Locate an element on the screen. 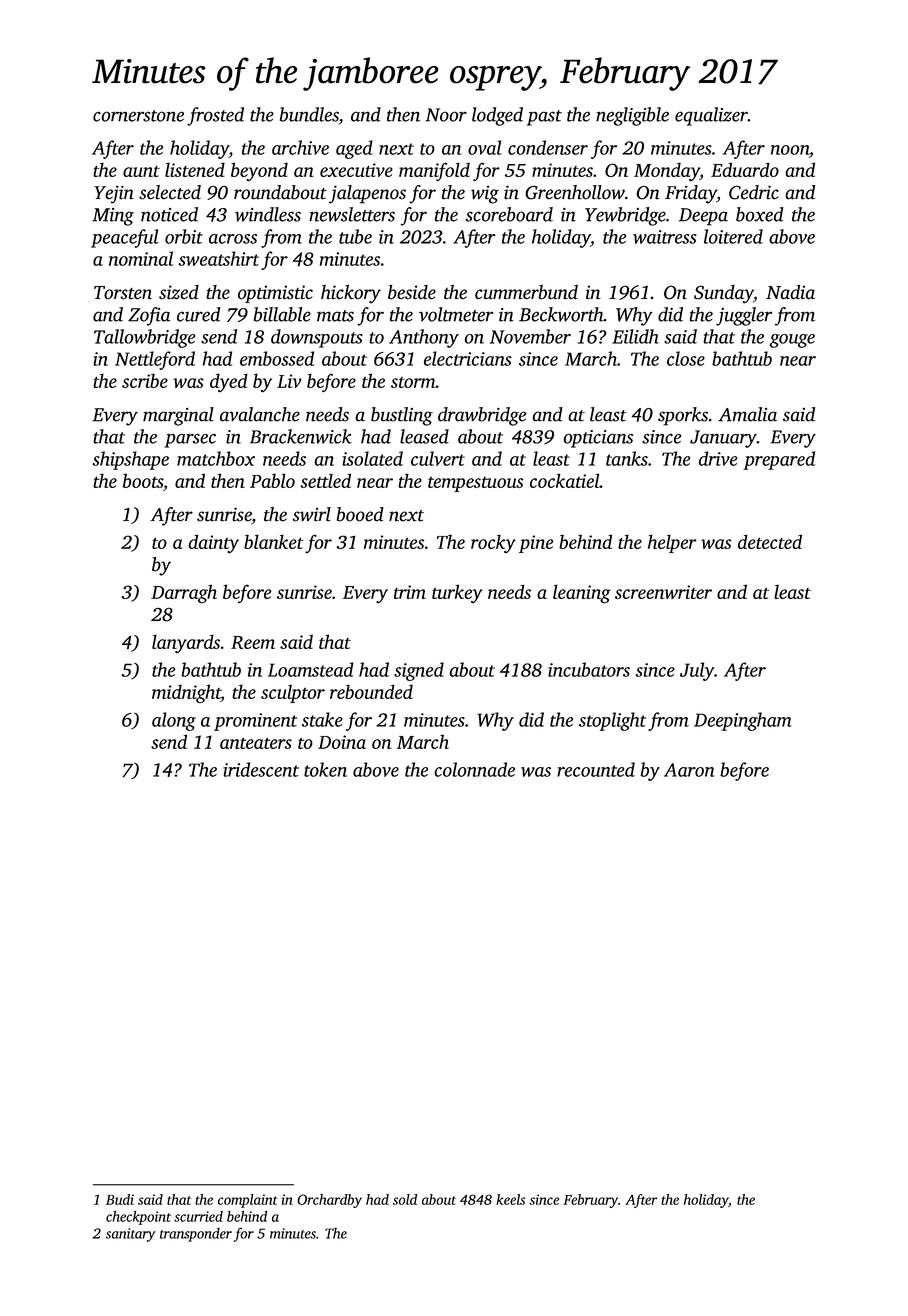 Image resolution: width=908 pixels, height=1316 pixels. Budi is located at coordinates (120, 1199).
